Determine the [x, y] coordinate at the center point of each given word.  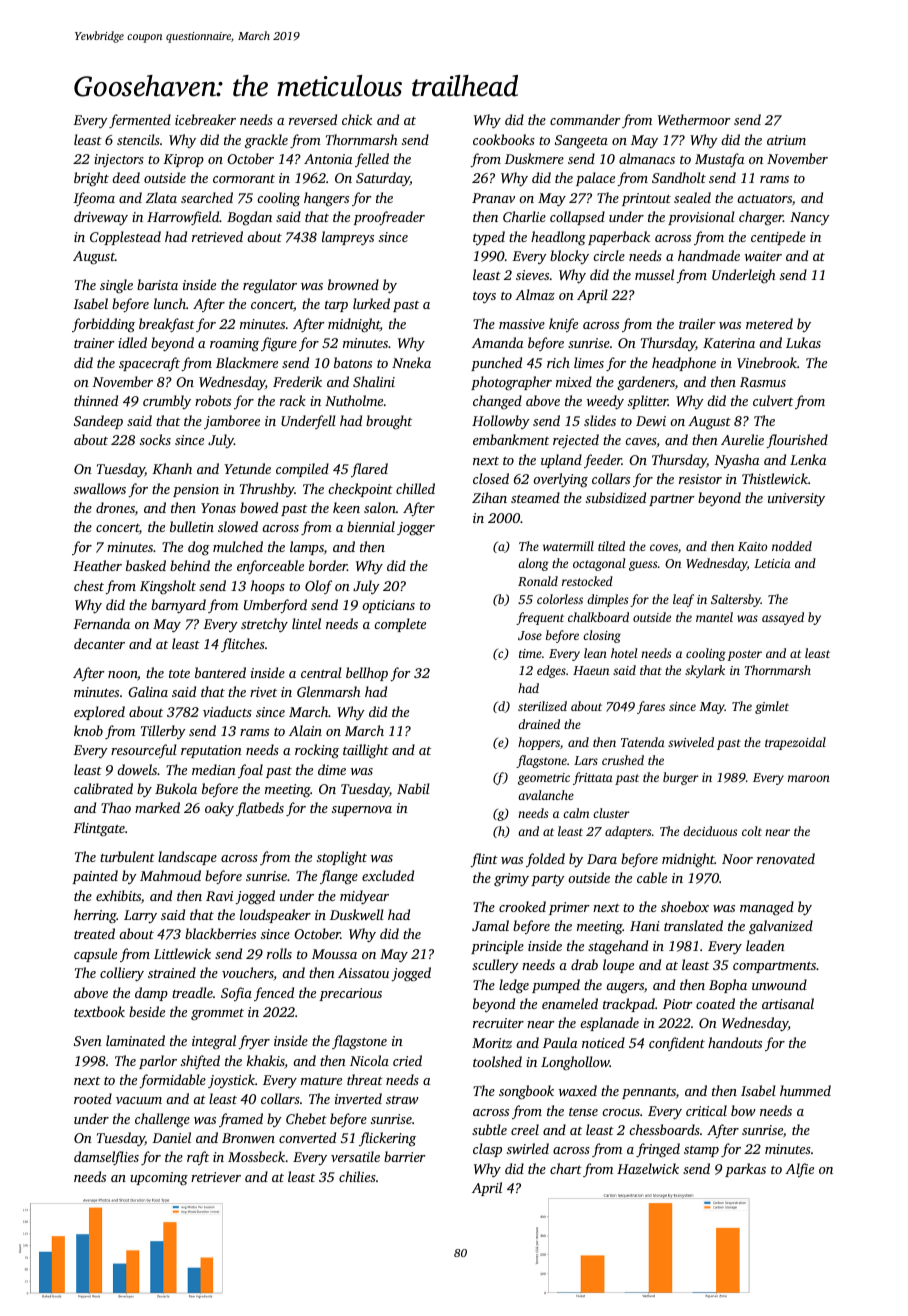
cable [652, 877]
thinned [96, 400]
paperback [619, 238]
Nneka [411, 362]
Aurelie [742, 439]
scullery [495, 966]
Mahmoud [170, 875]
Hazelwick [648, 1168]
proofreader [389, 218]
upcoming [159, 1178]
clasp [487, 1150]
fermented [140, 121]
